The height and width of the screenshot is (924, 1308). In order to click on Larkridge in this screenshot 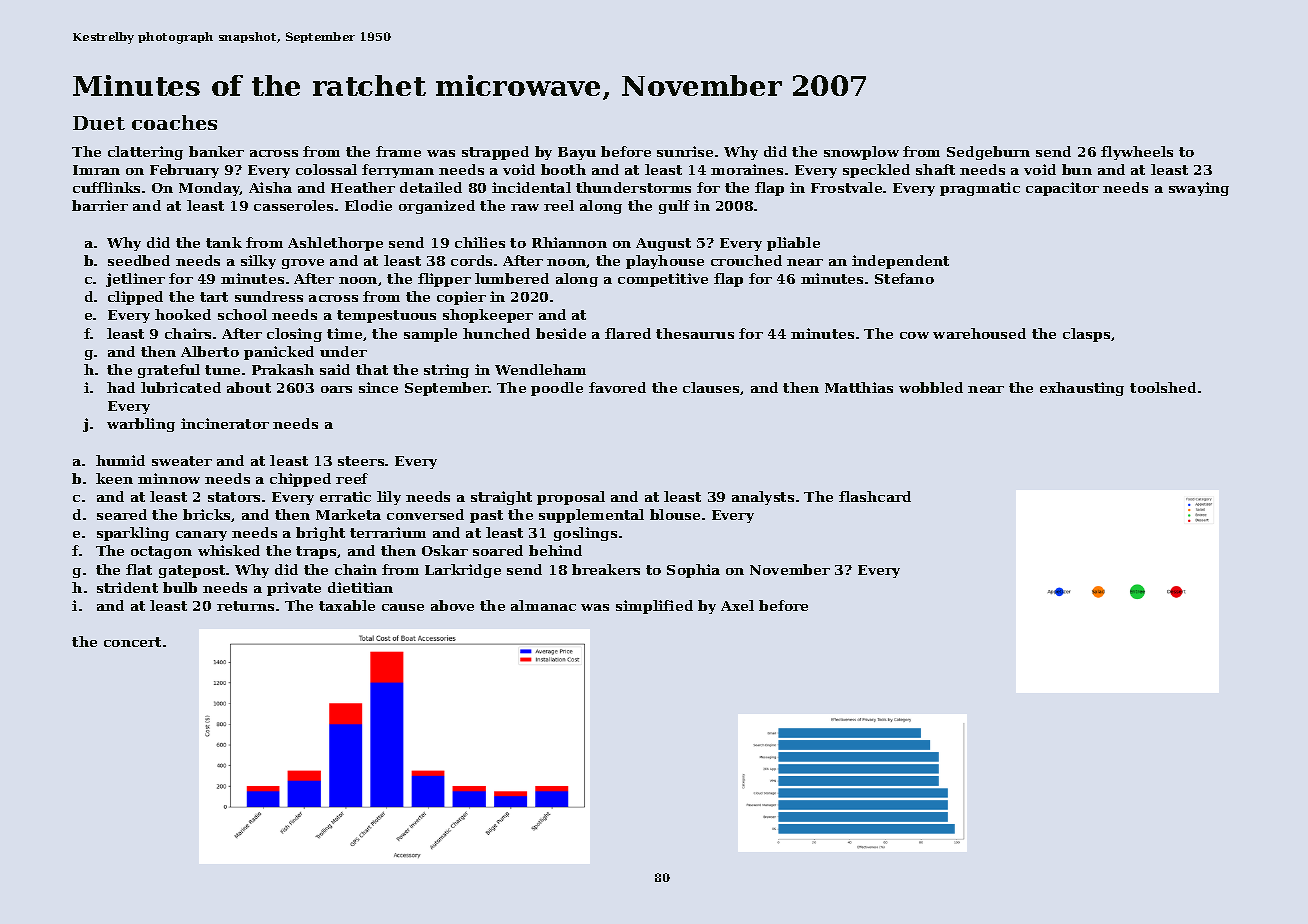, I will do `click(463, 571)`.
